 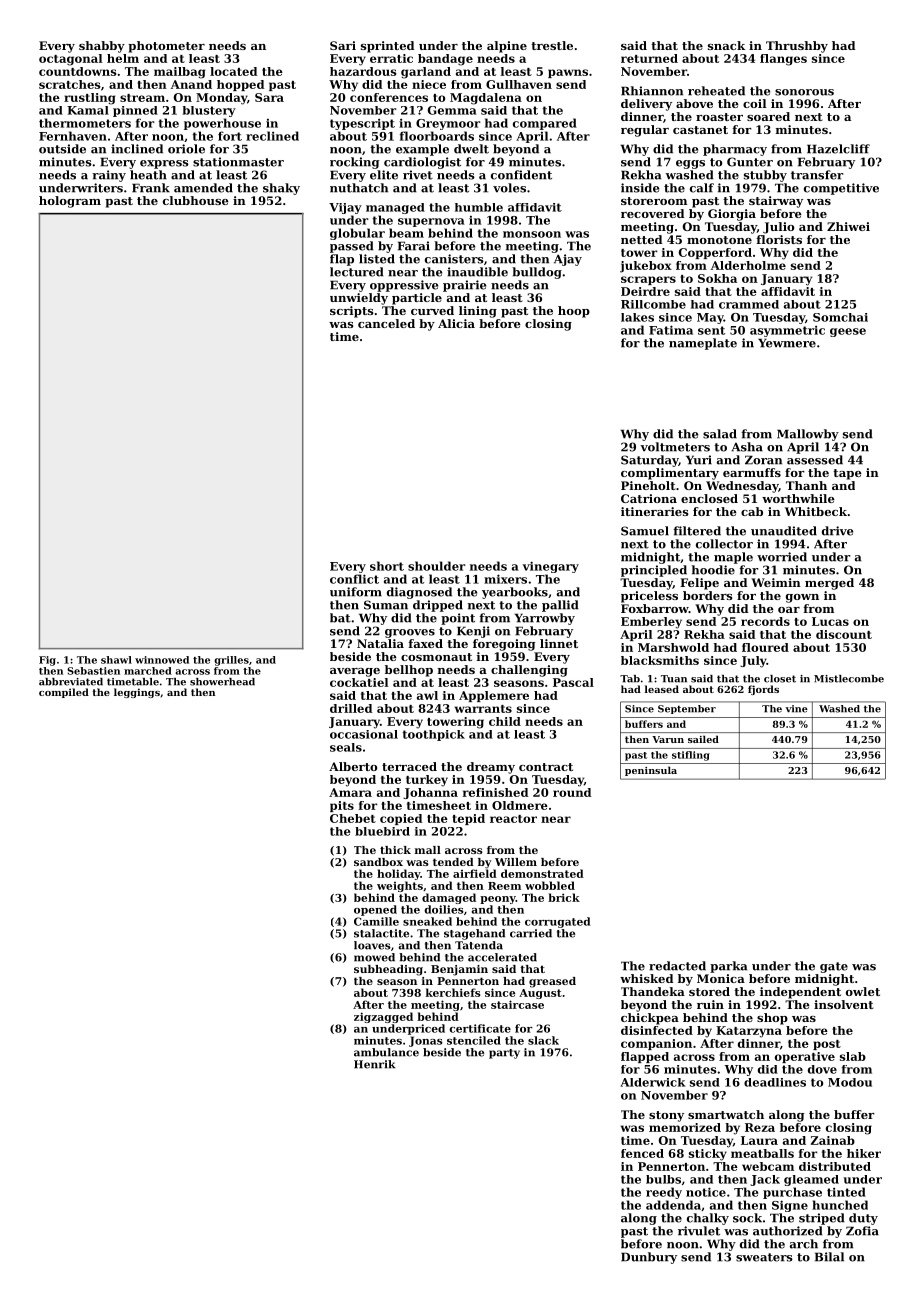 I want to click on Bilal, so click(x=829, y=1257).
